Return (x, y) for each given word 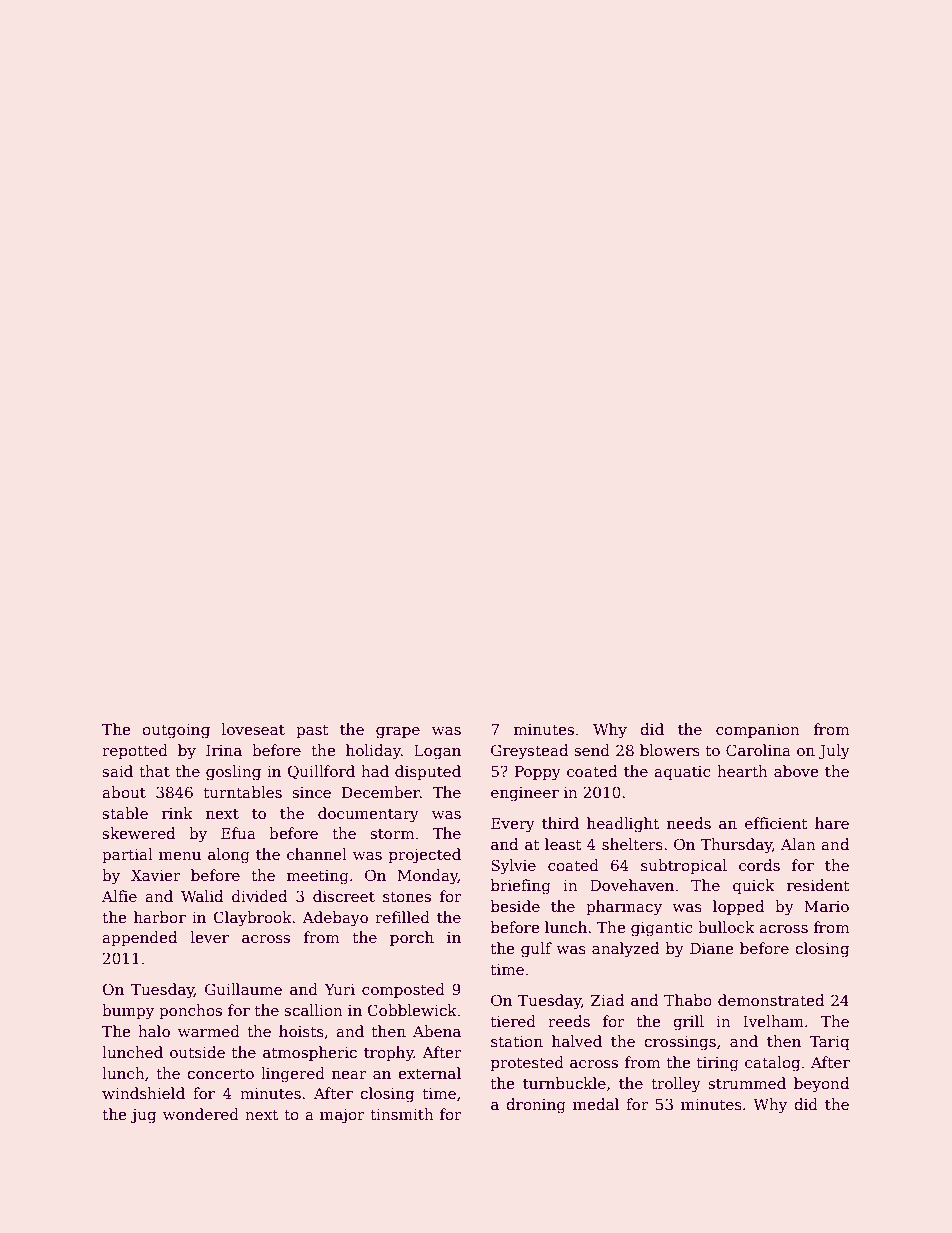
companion (758, 731)
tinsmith (402, 1114)
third (560, 823)
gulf (536, 950)
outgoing (176, 731)
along (229, 856)
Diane (712, 948)
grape (398, 733)
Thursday (736, 846)
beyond (821, 1085)
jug (143, 1116)
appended (139, 938)
